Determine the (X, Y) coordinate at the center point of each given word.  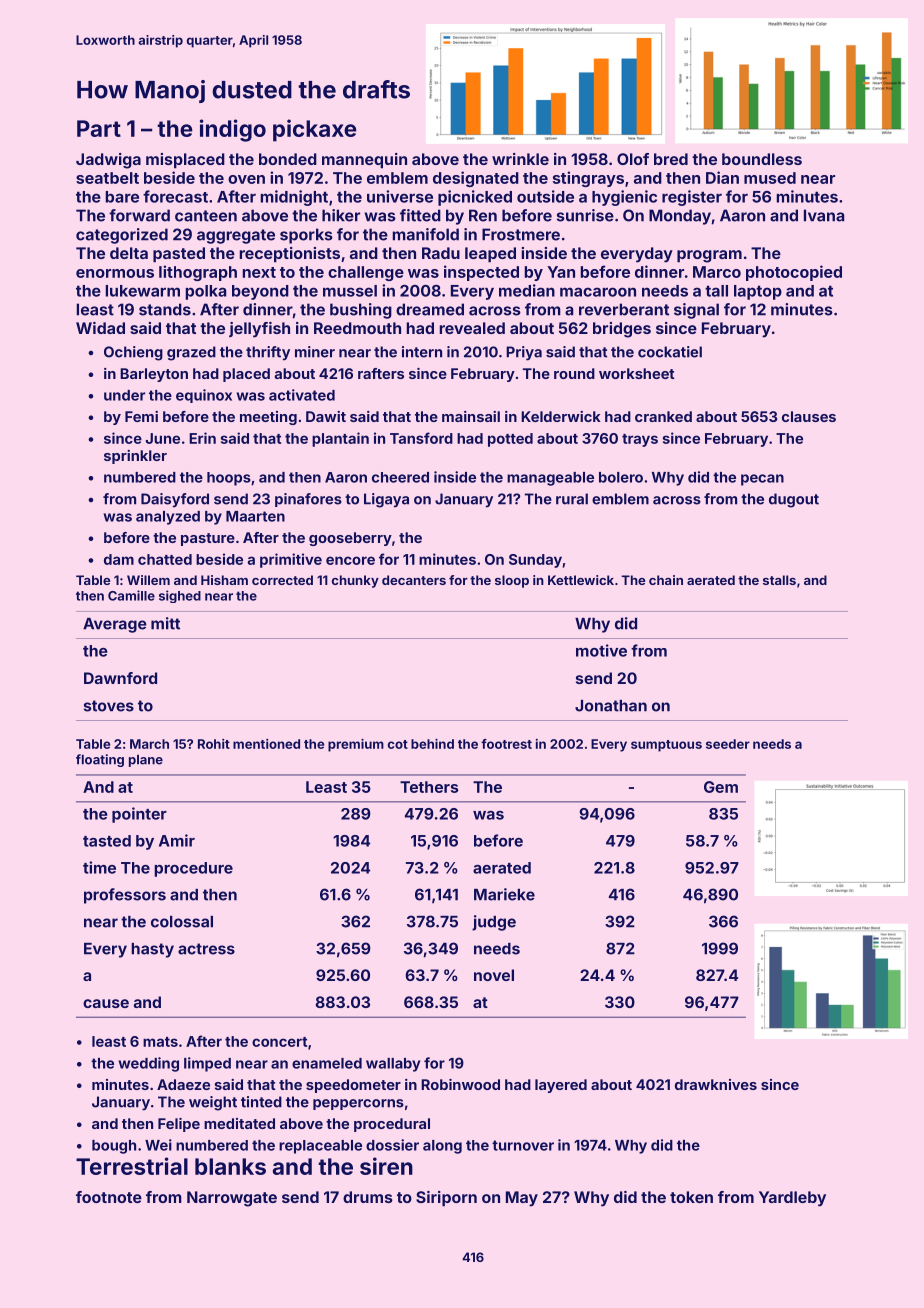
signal (696, 311)
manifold (425, 234)
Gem (721, 787)
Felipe (179, 1125)
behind (432, 744)
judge (494, 923)
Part (99, 128)
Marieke (504, 894)
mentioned (266, 744)
